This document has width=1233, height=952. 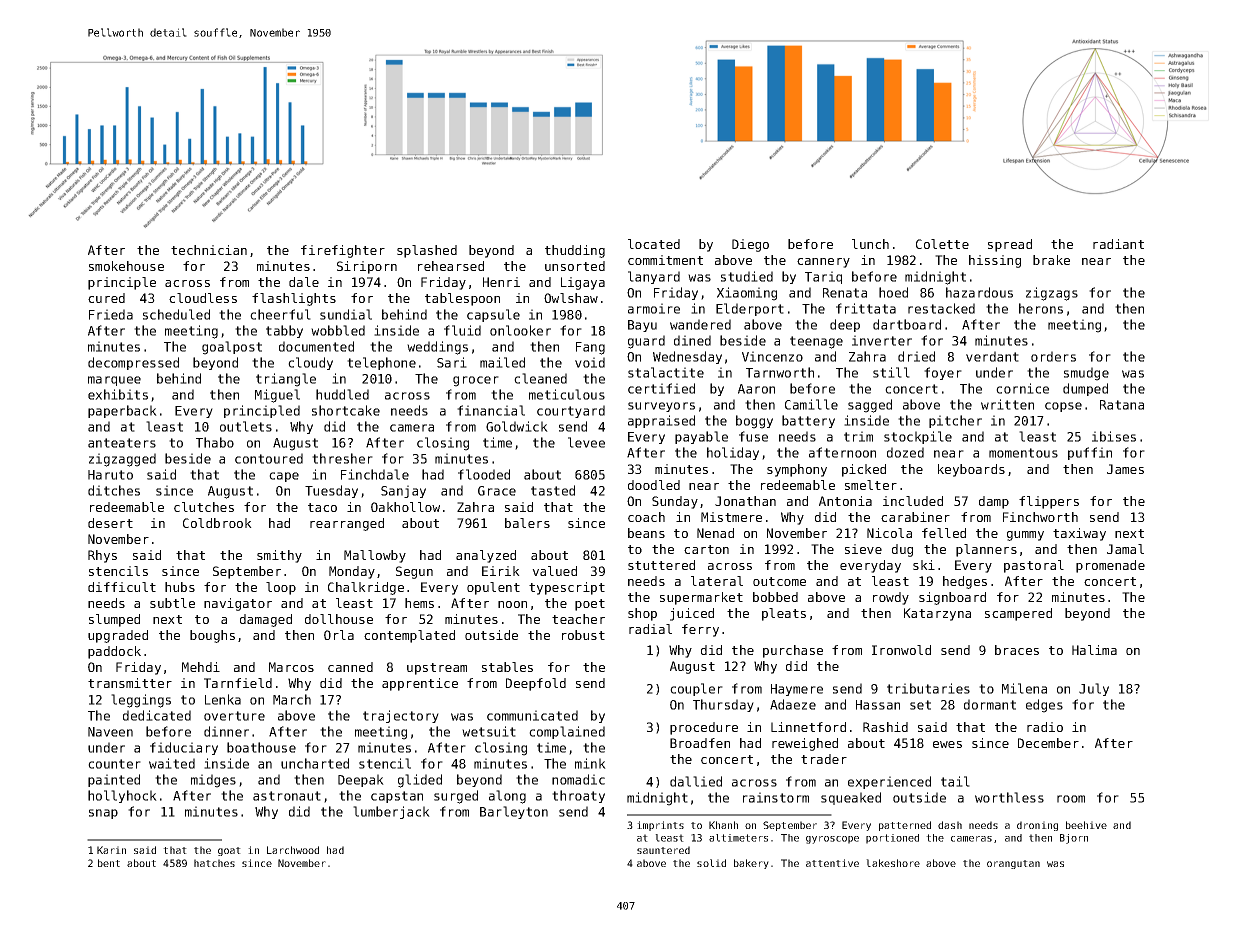 I want to click on complained, so click(x=567, y=732).
